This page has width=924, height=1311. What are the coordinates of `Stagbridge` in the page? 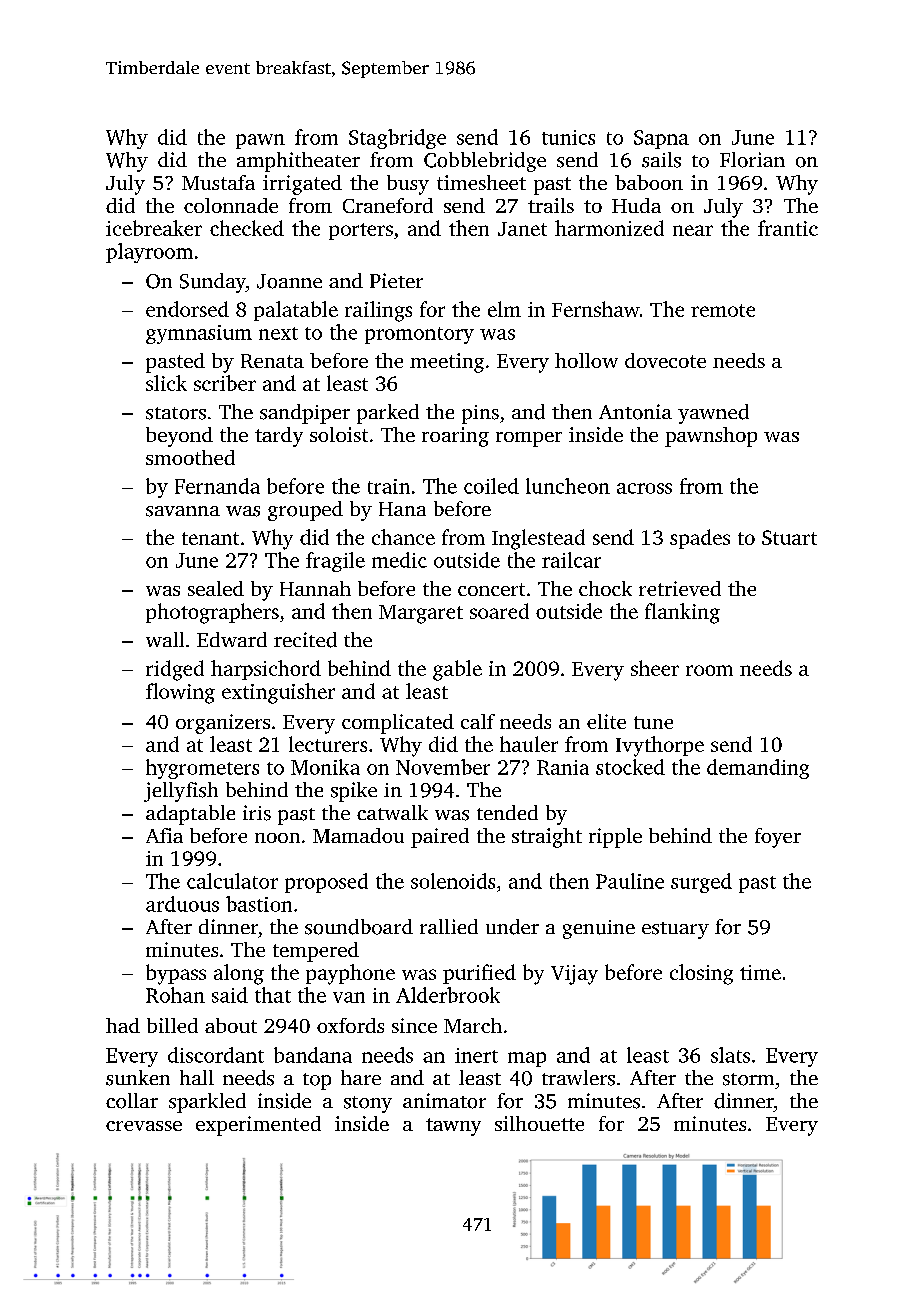 It's located at (397, 139).
